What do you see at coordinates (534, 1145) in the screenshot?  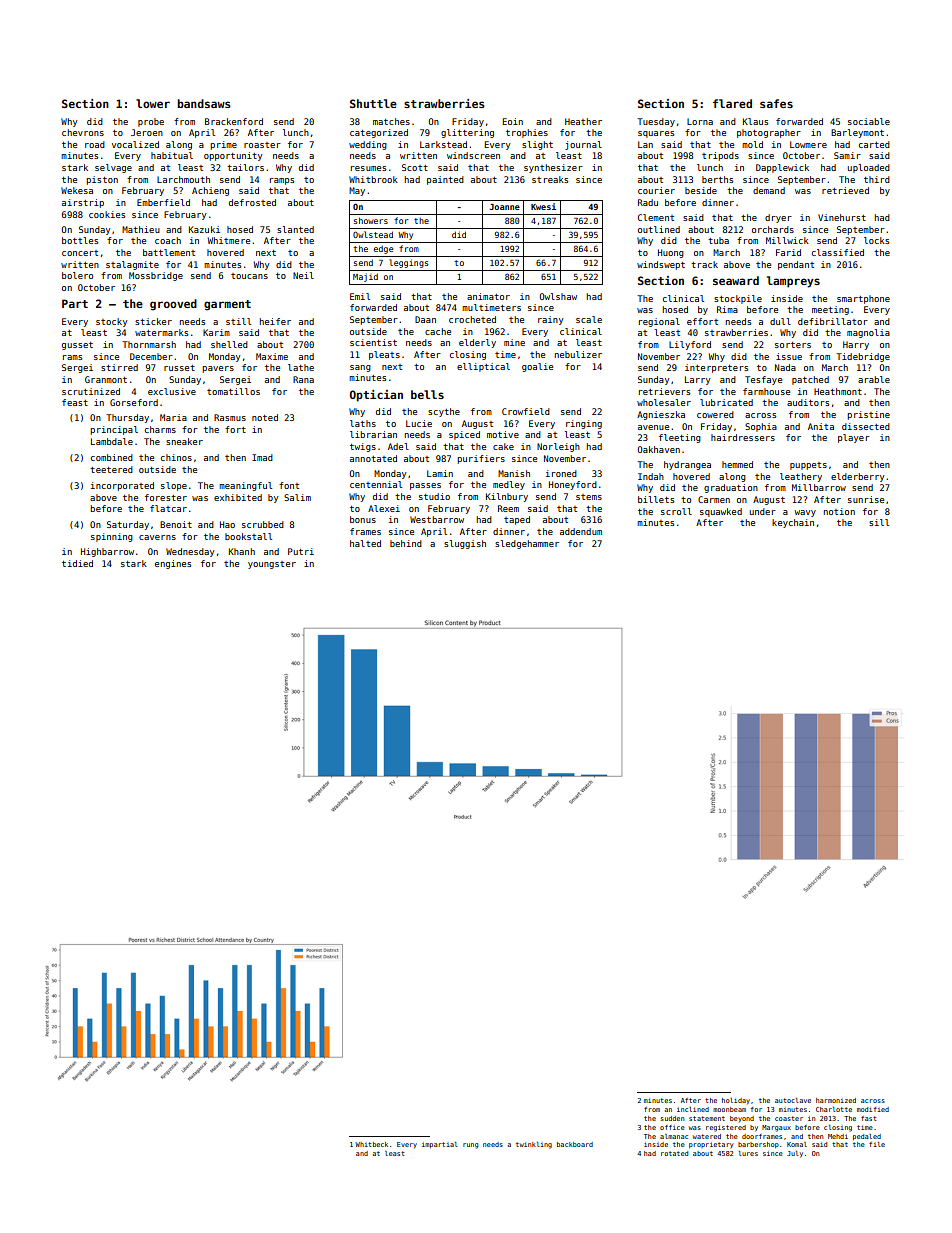 I see `twinkling` at bounding box center [534, 1145].
